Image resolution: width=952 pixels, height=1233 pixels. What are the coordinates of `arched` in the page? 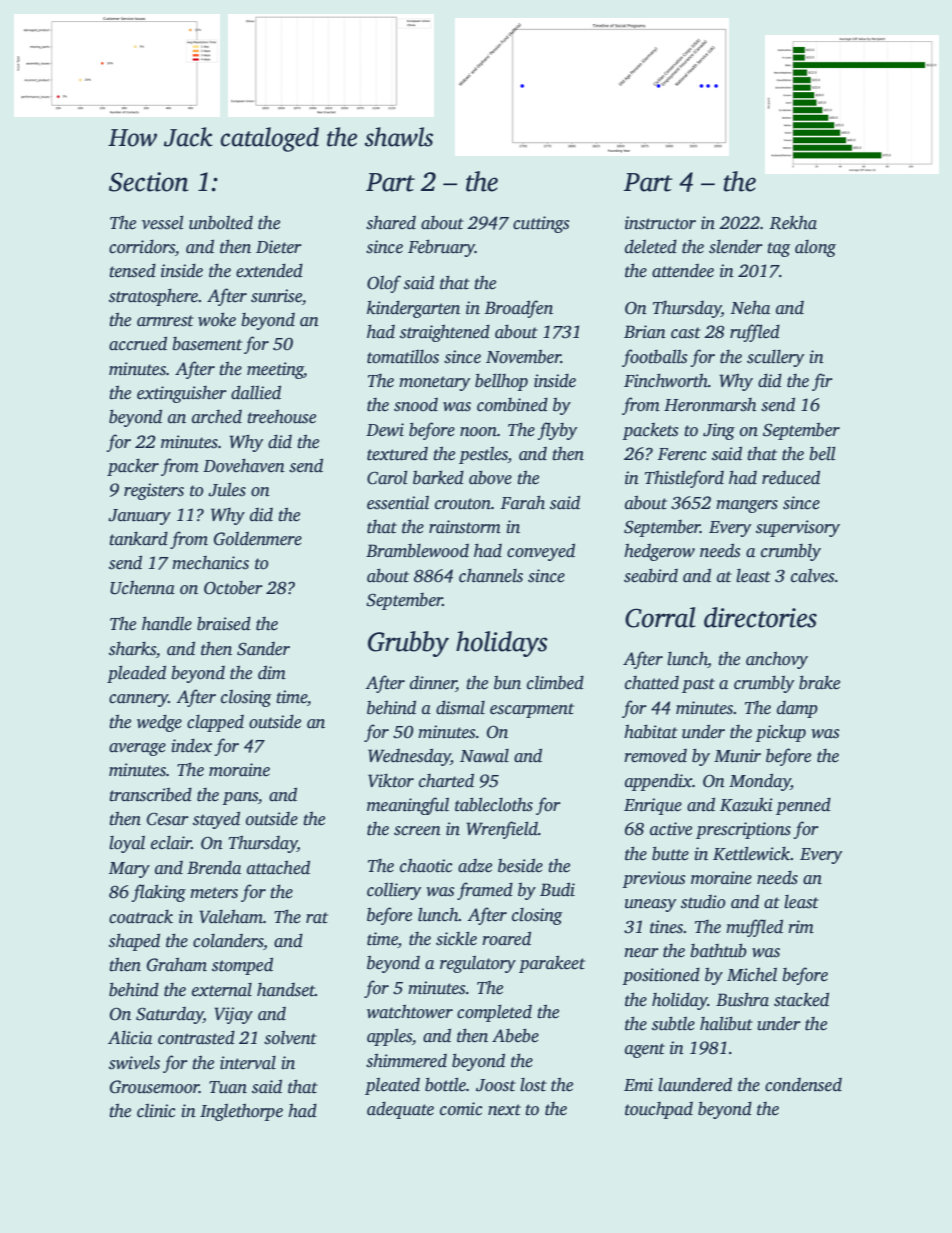 It's located at (217, 417).
